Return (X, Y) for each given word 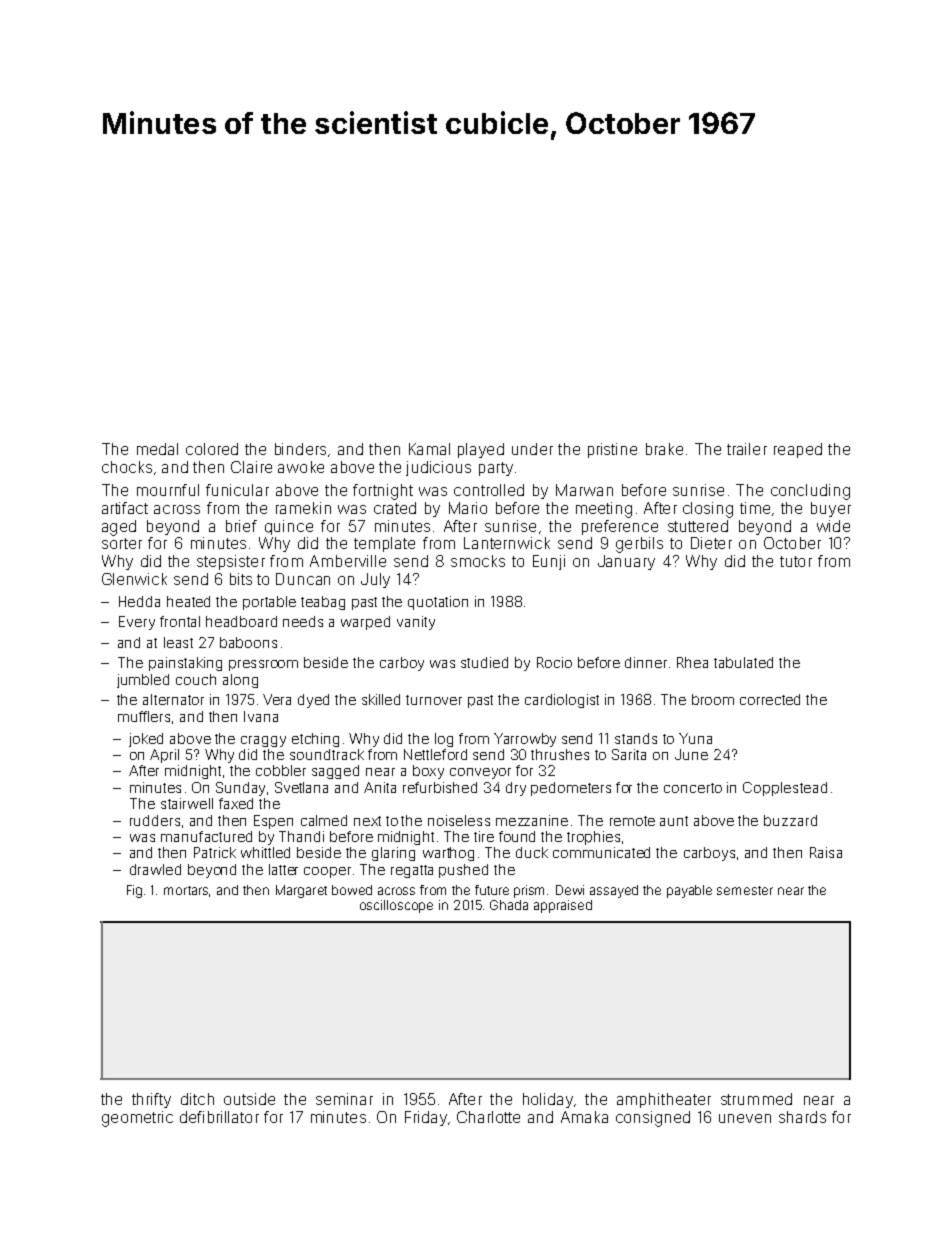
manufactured (206, 836)
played (481, 450)
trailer (747, 449)
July (375, 580)
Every (137, 623)
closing (708, 510)
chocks (127, 467)
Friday (426, 1118)
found (517, 836)
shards (802, 1117)
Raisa (826, 852)
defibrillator (219, 1117)
